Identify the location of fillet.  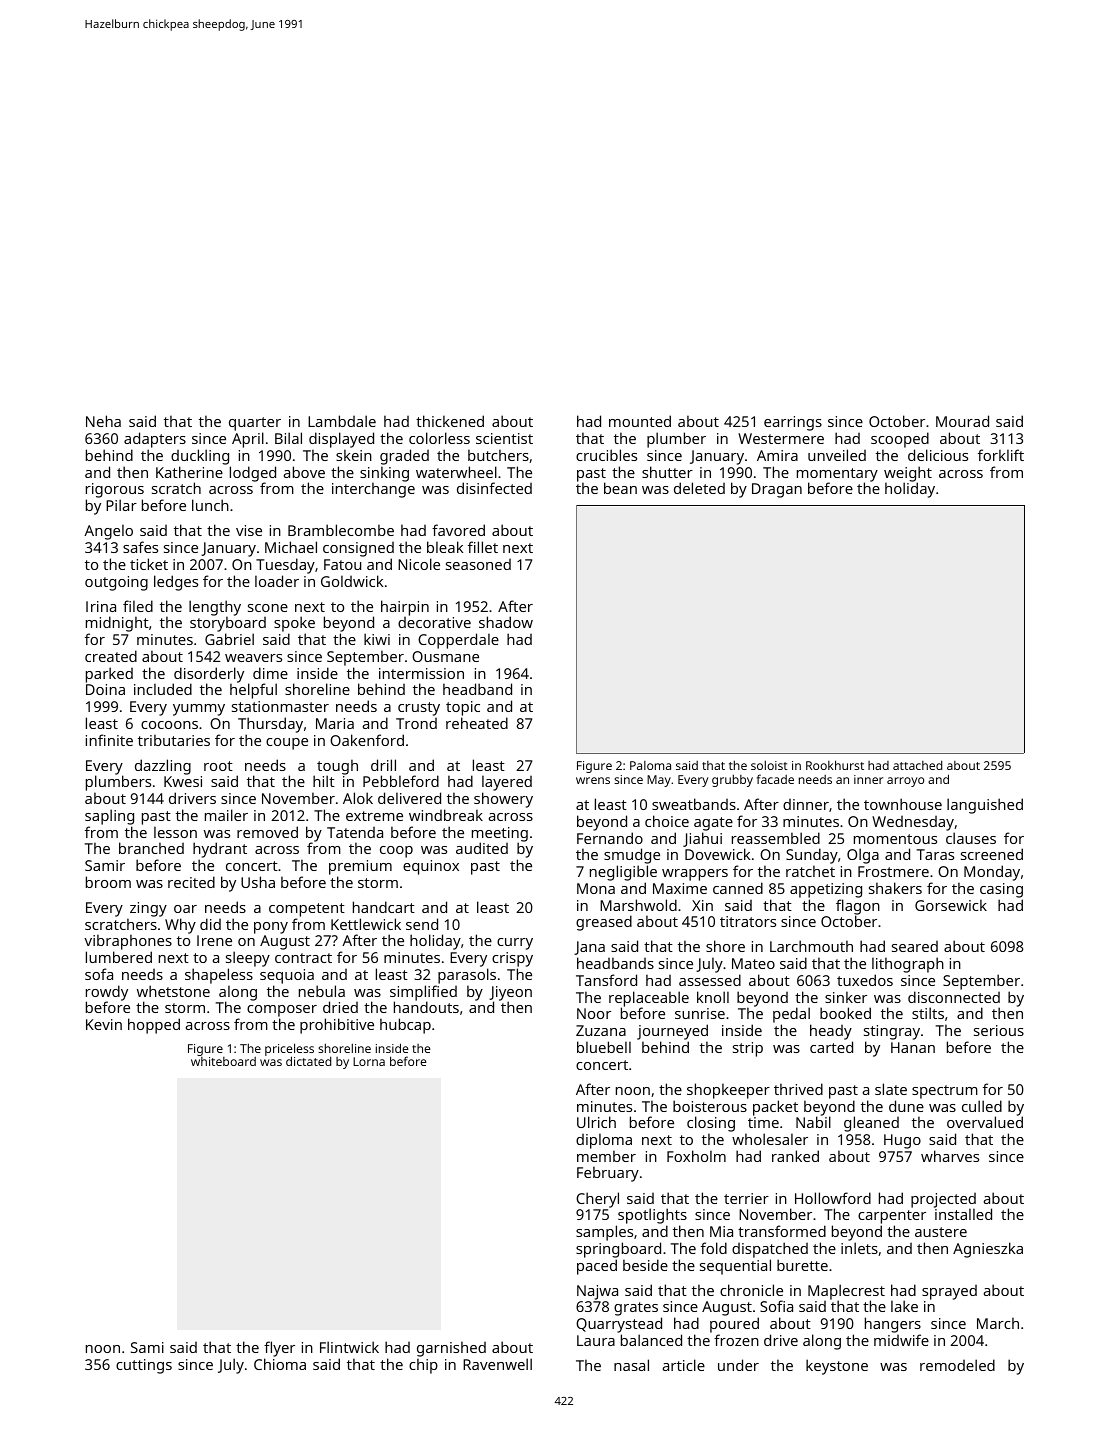
(483, 547).
